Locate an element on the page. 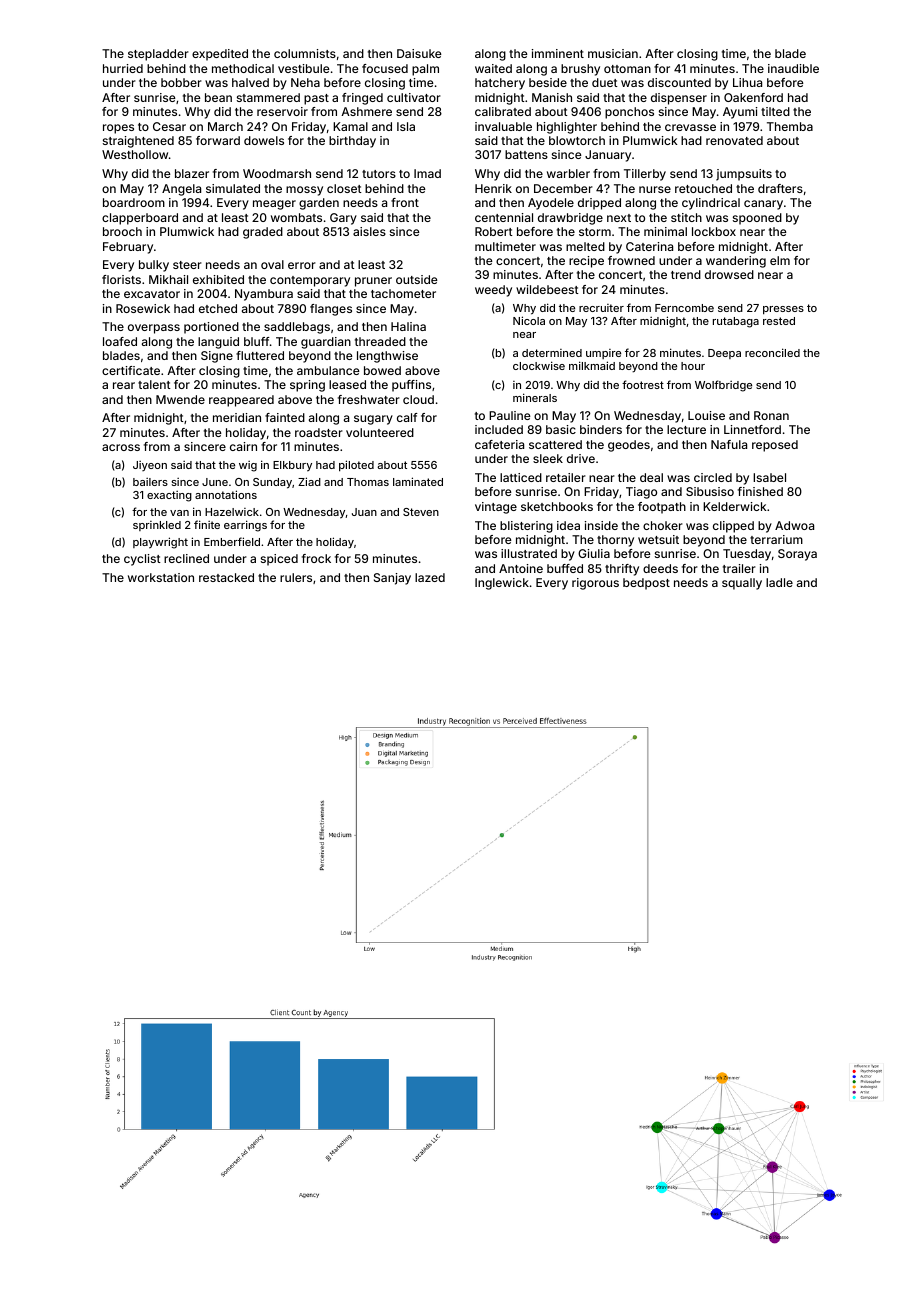  talent is located at coordinates (154, 384).
